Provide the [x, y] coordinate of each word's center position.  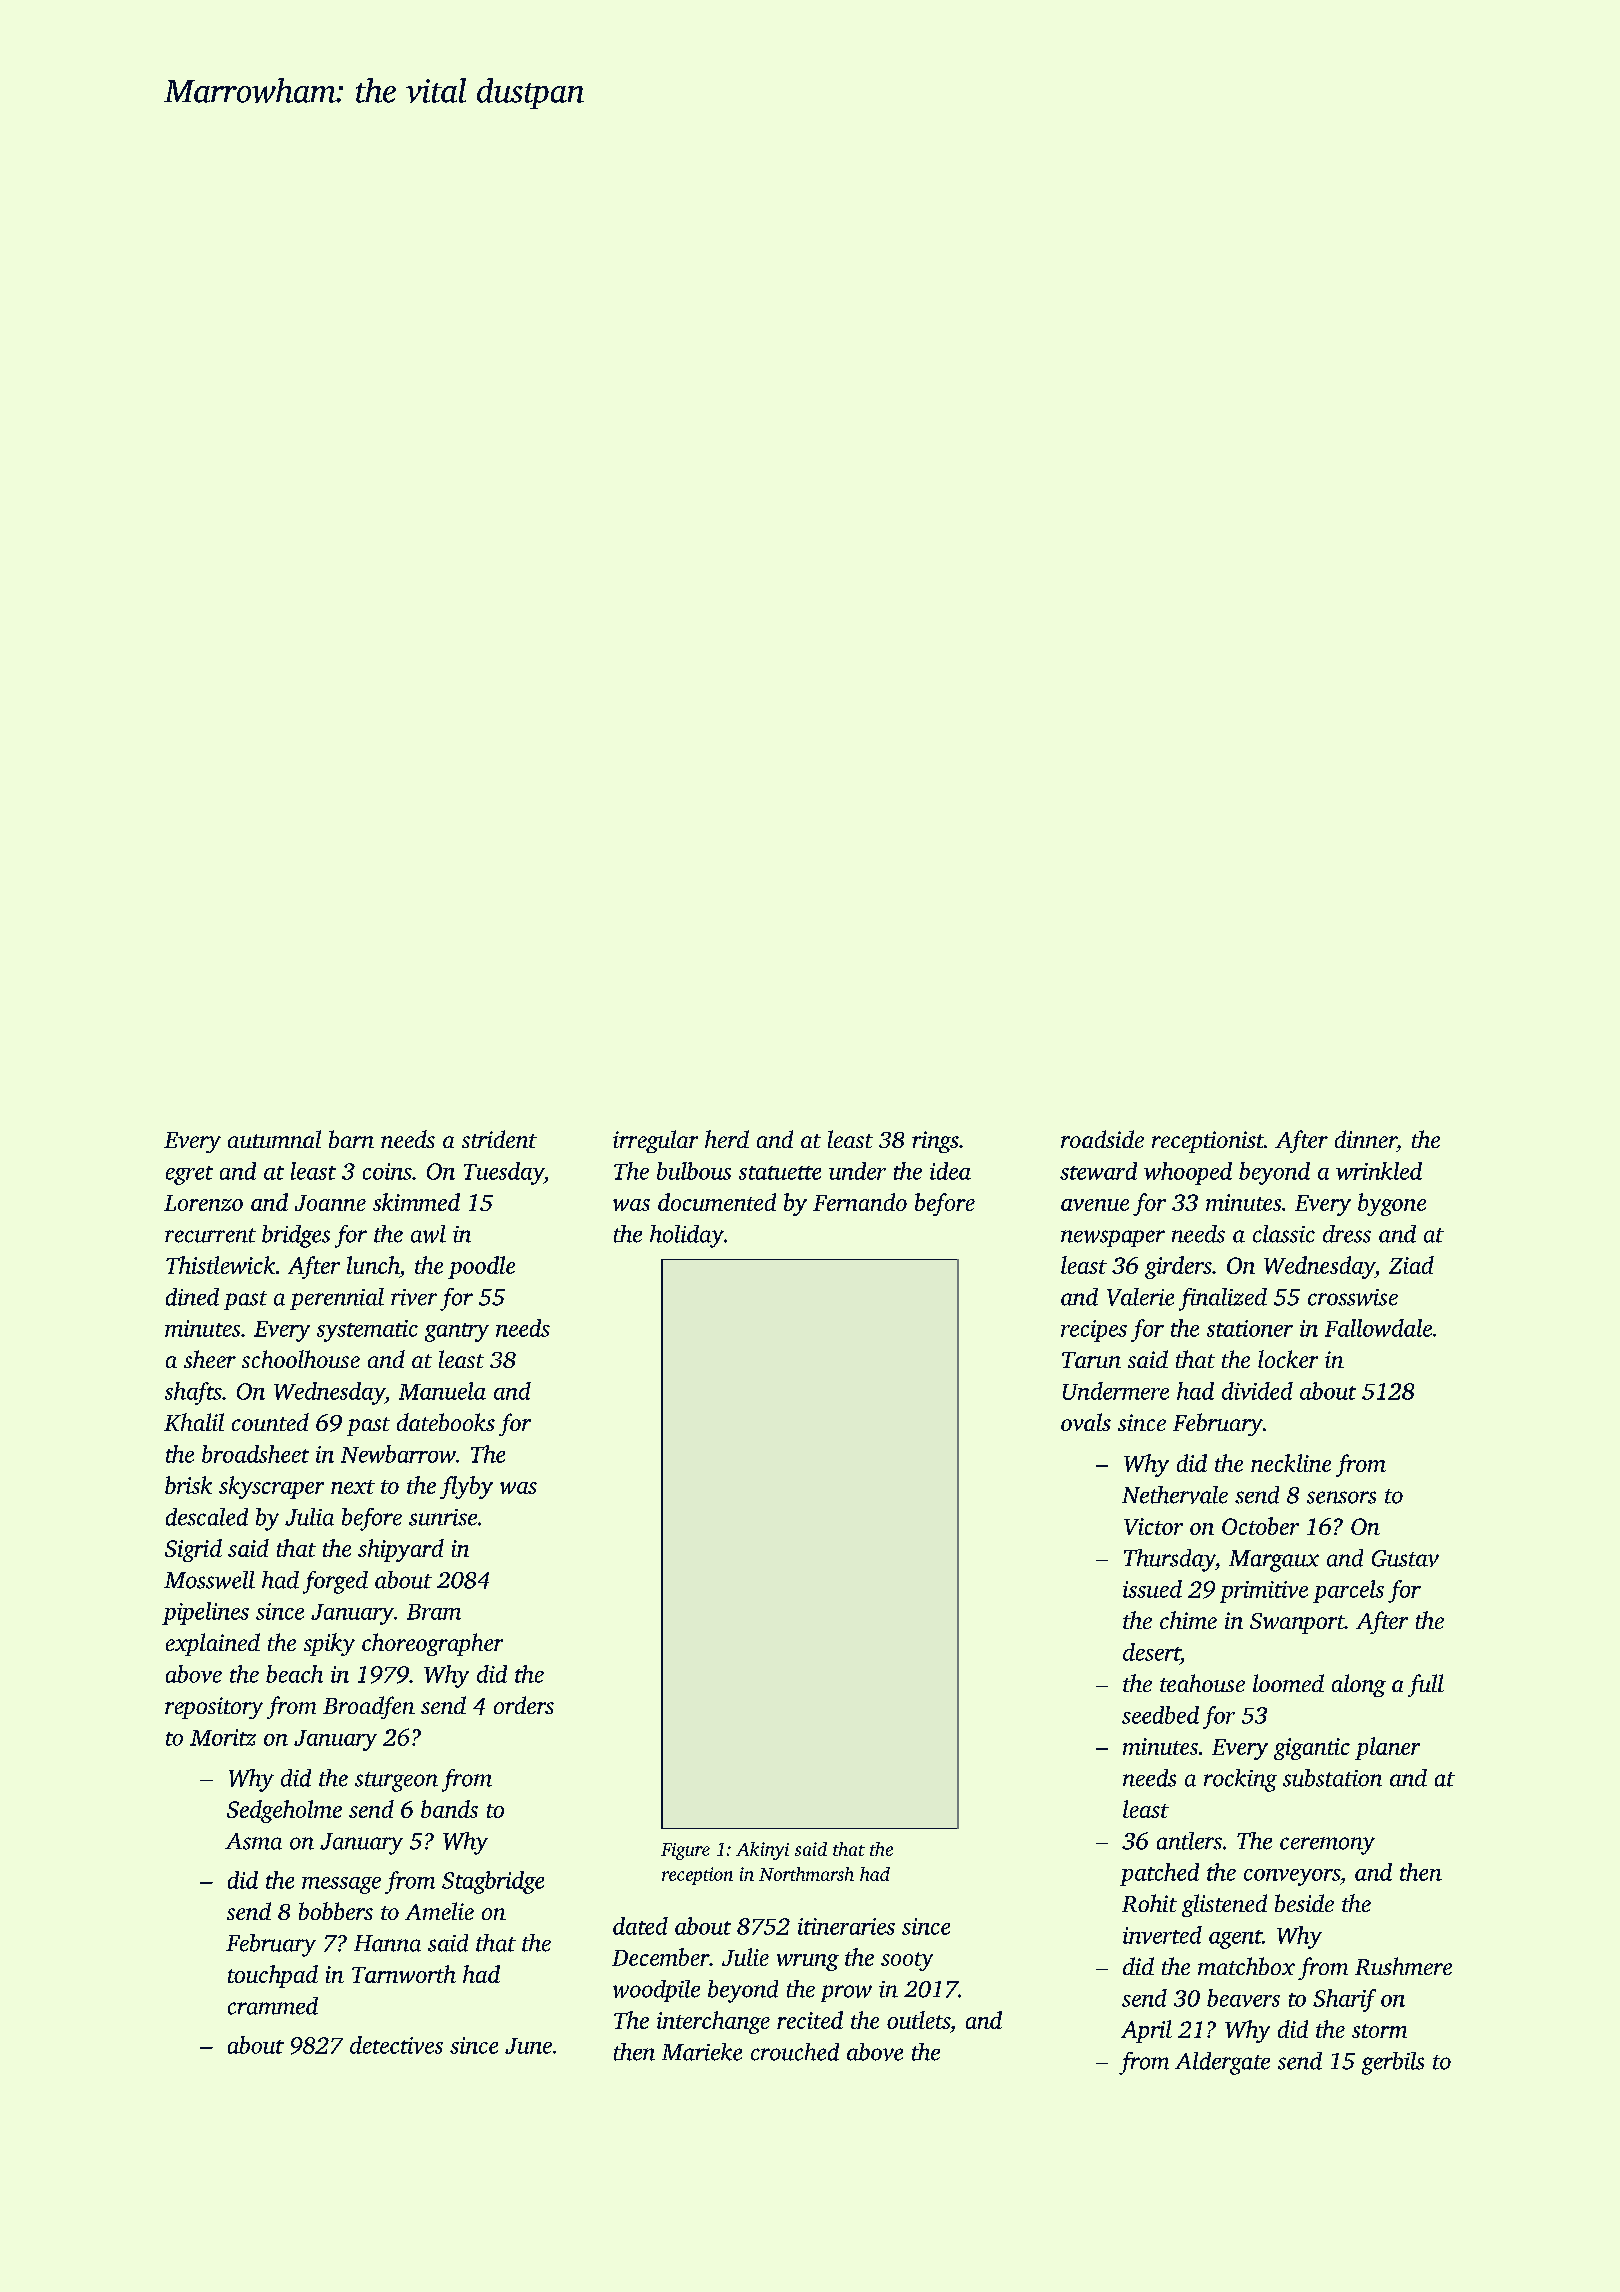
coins [387, 1171]
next [353, 1487]
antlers [1189, 1841]
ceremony [1327, 1846]
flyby [466, 1487]
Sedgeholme [284, 1811]
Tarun [1091, 1360]
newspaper [1113, 1238]
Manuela [442, 1391]
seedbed [1160, 1715]
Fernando [860, 1202]
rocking [1240, 1780]
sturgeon [396, 1782]
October [1260, 1526]
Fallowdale [1378, 1328]
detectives [396, 2045]
